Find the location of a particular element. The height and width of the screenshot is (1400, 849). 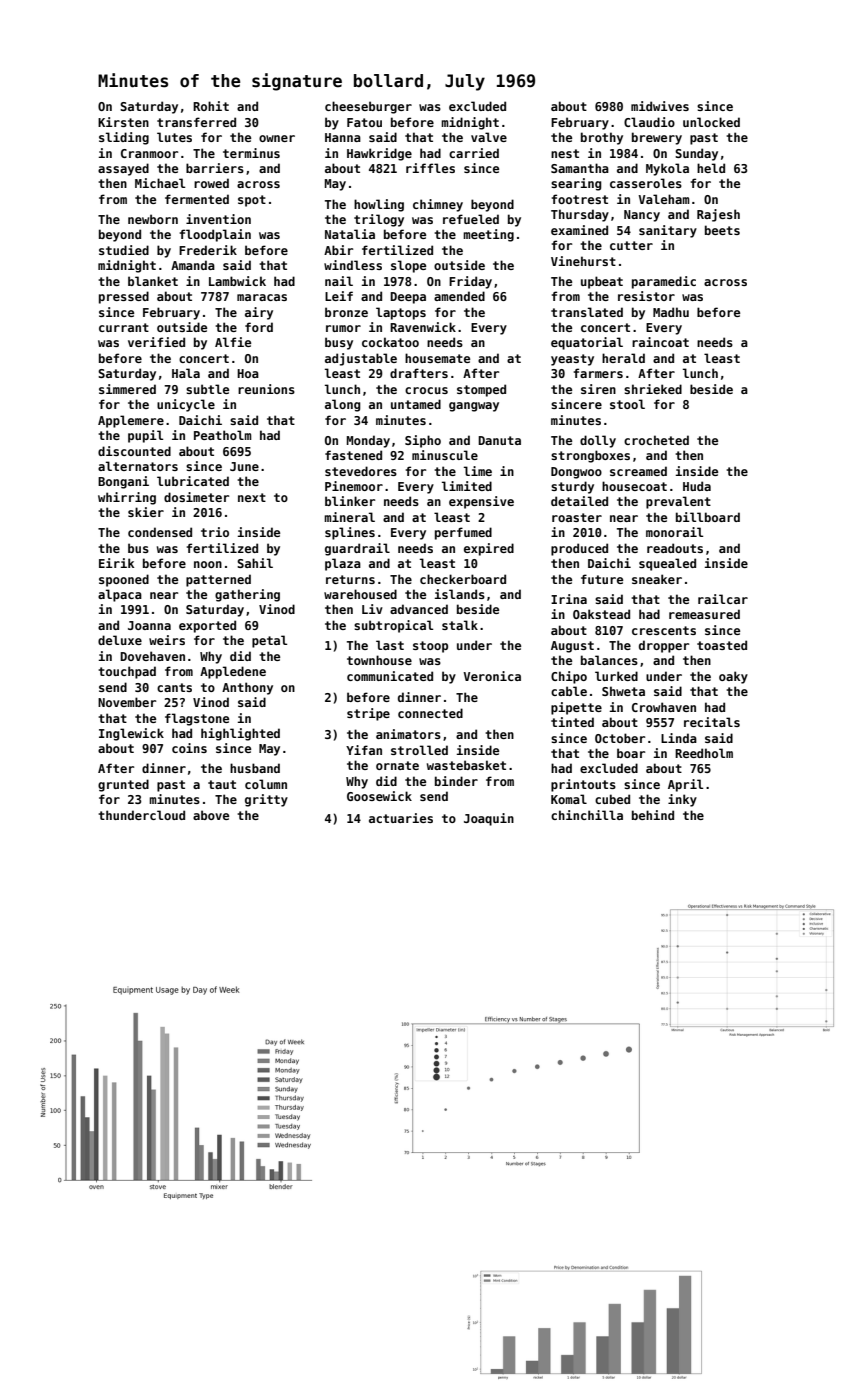

Rohit is located at coordinates (211, 106).
